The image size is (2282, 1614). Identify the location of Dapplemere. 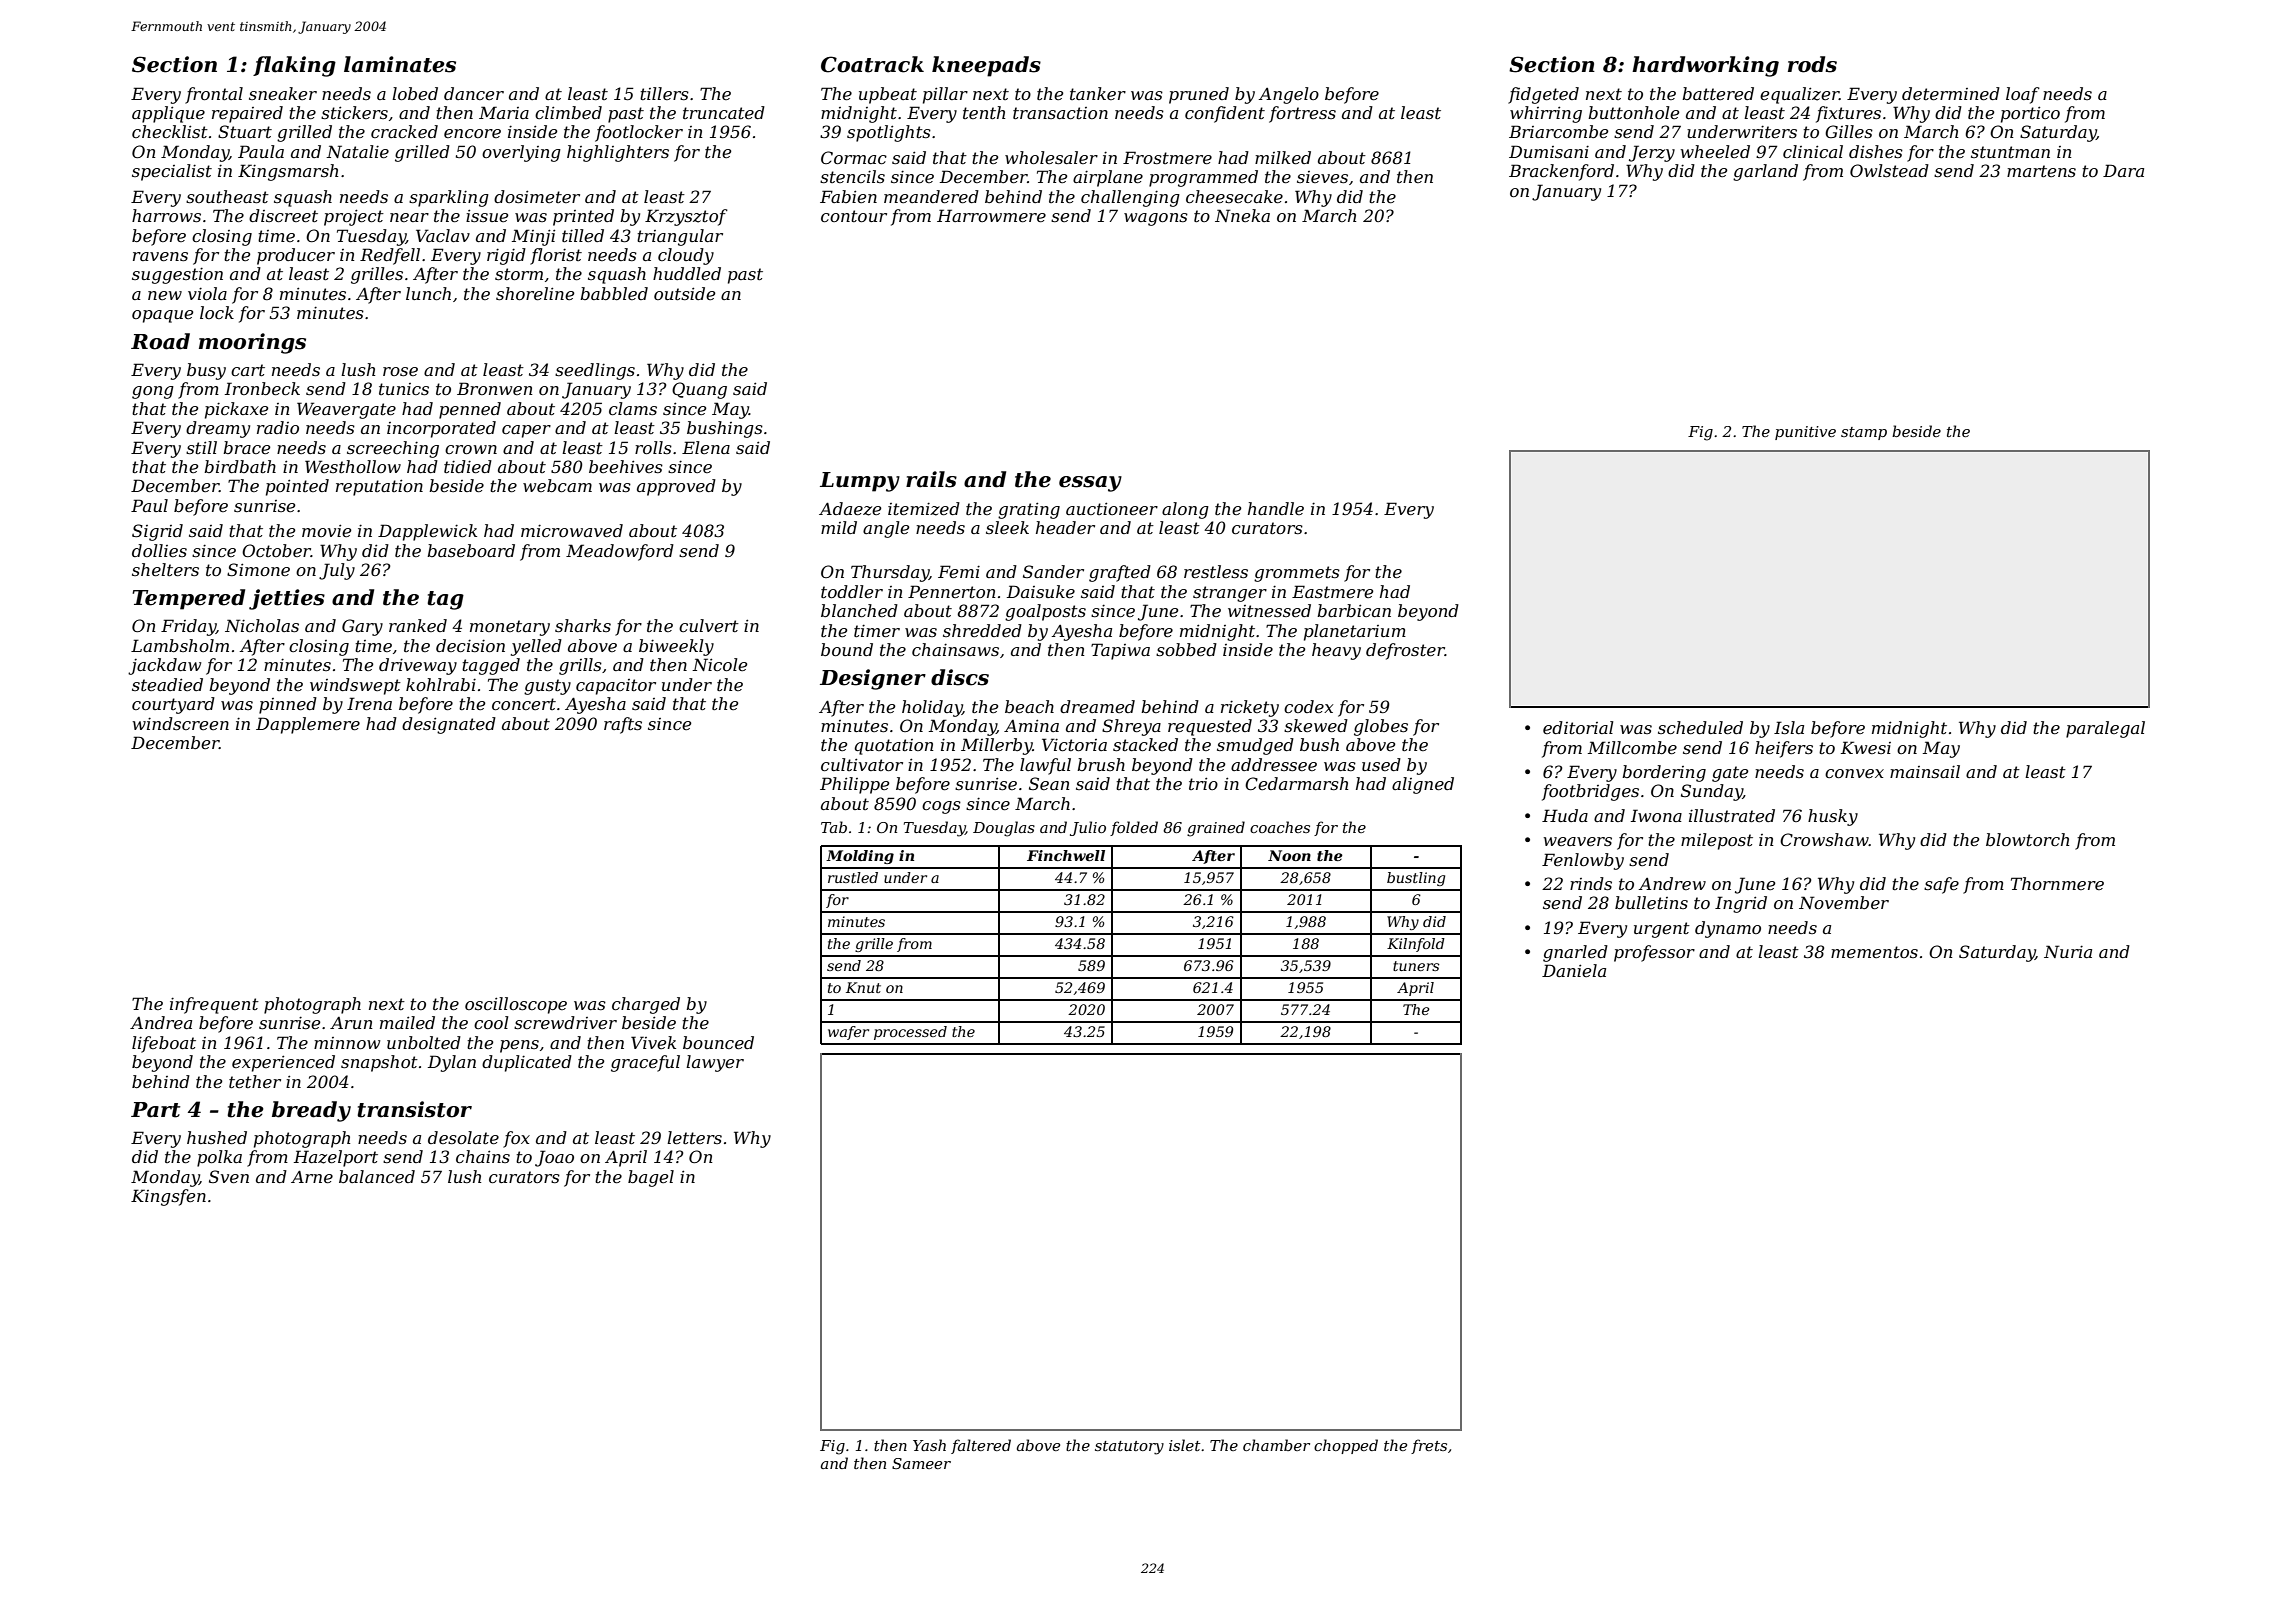
(308, 725).
